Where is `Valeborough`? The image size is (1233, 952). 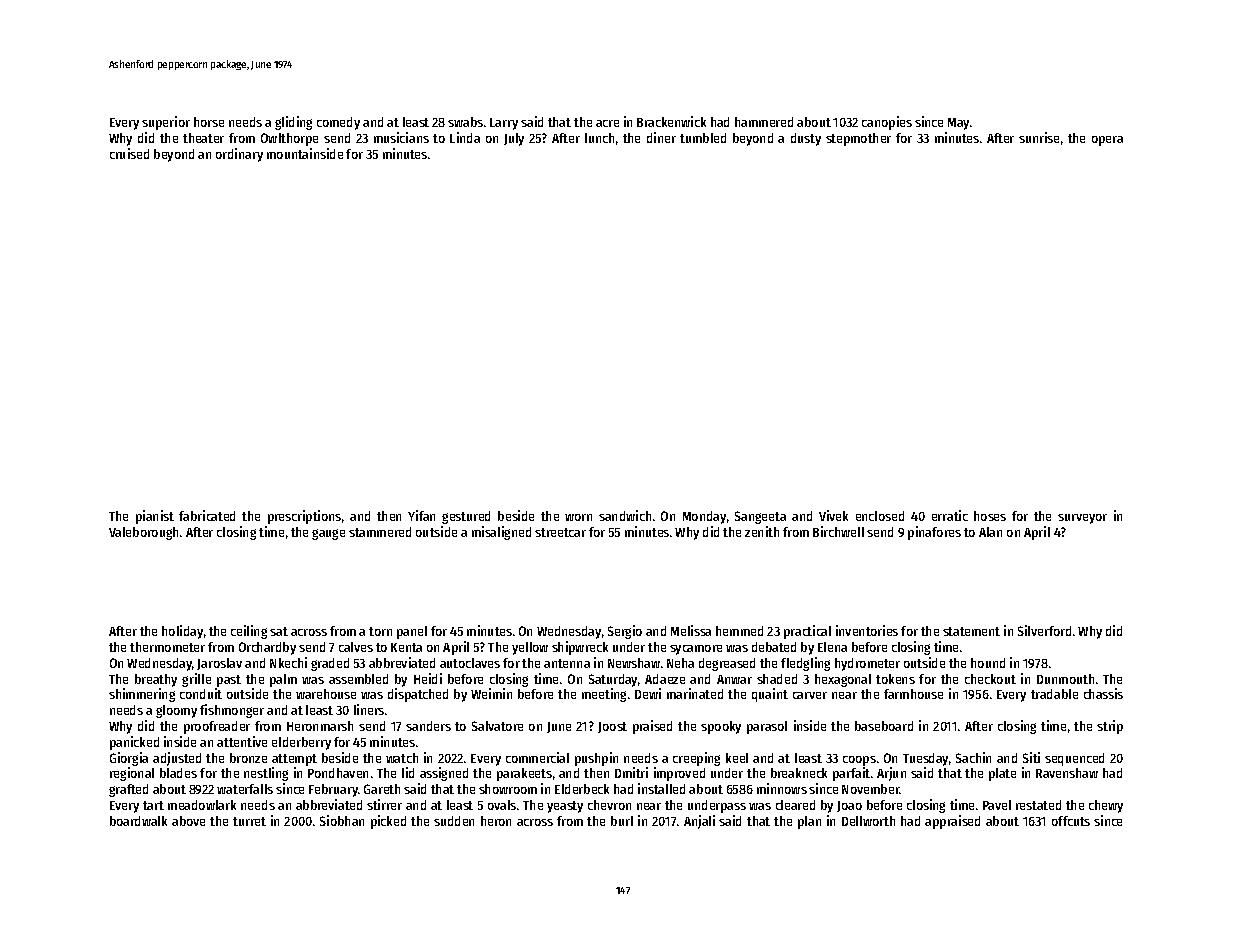
Valeborough is located at coordinates (143, 533).
